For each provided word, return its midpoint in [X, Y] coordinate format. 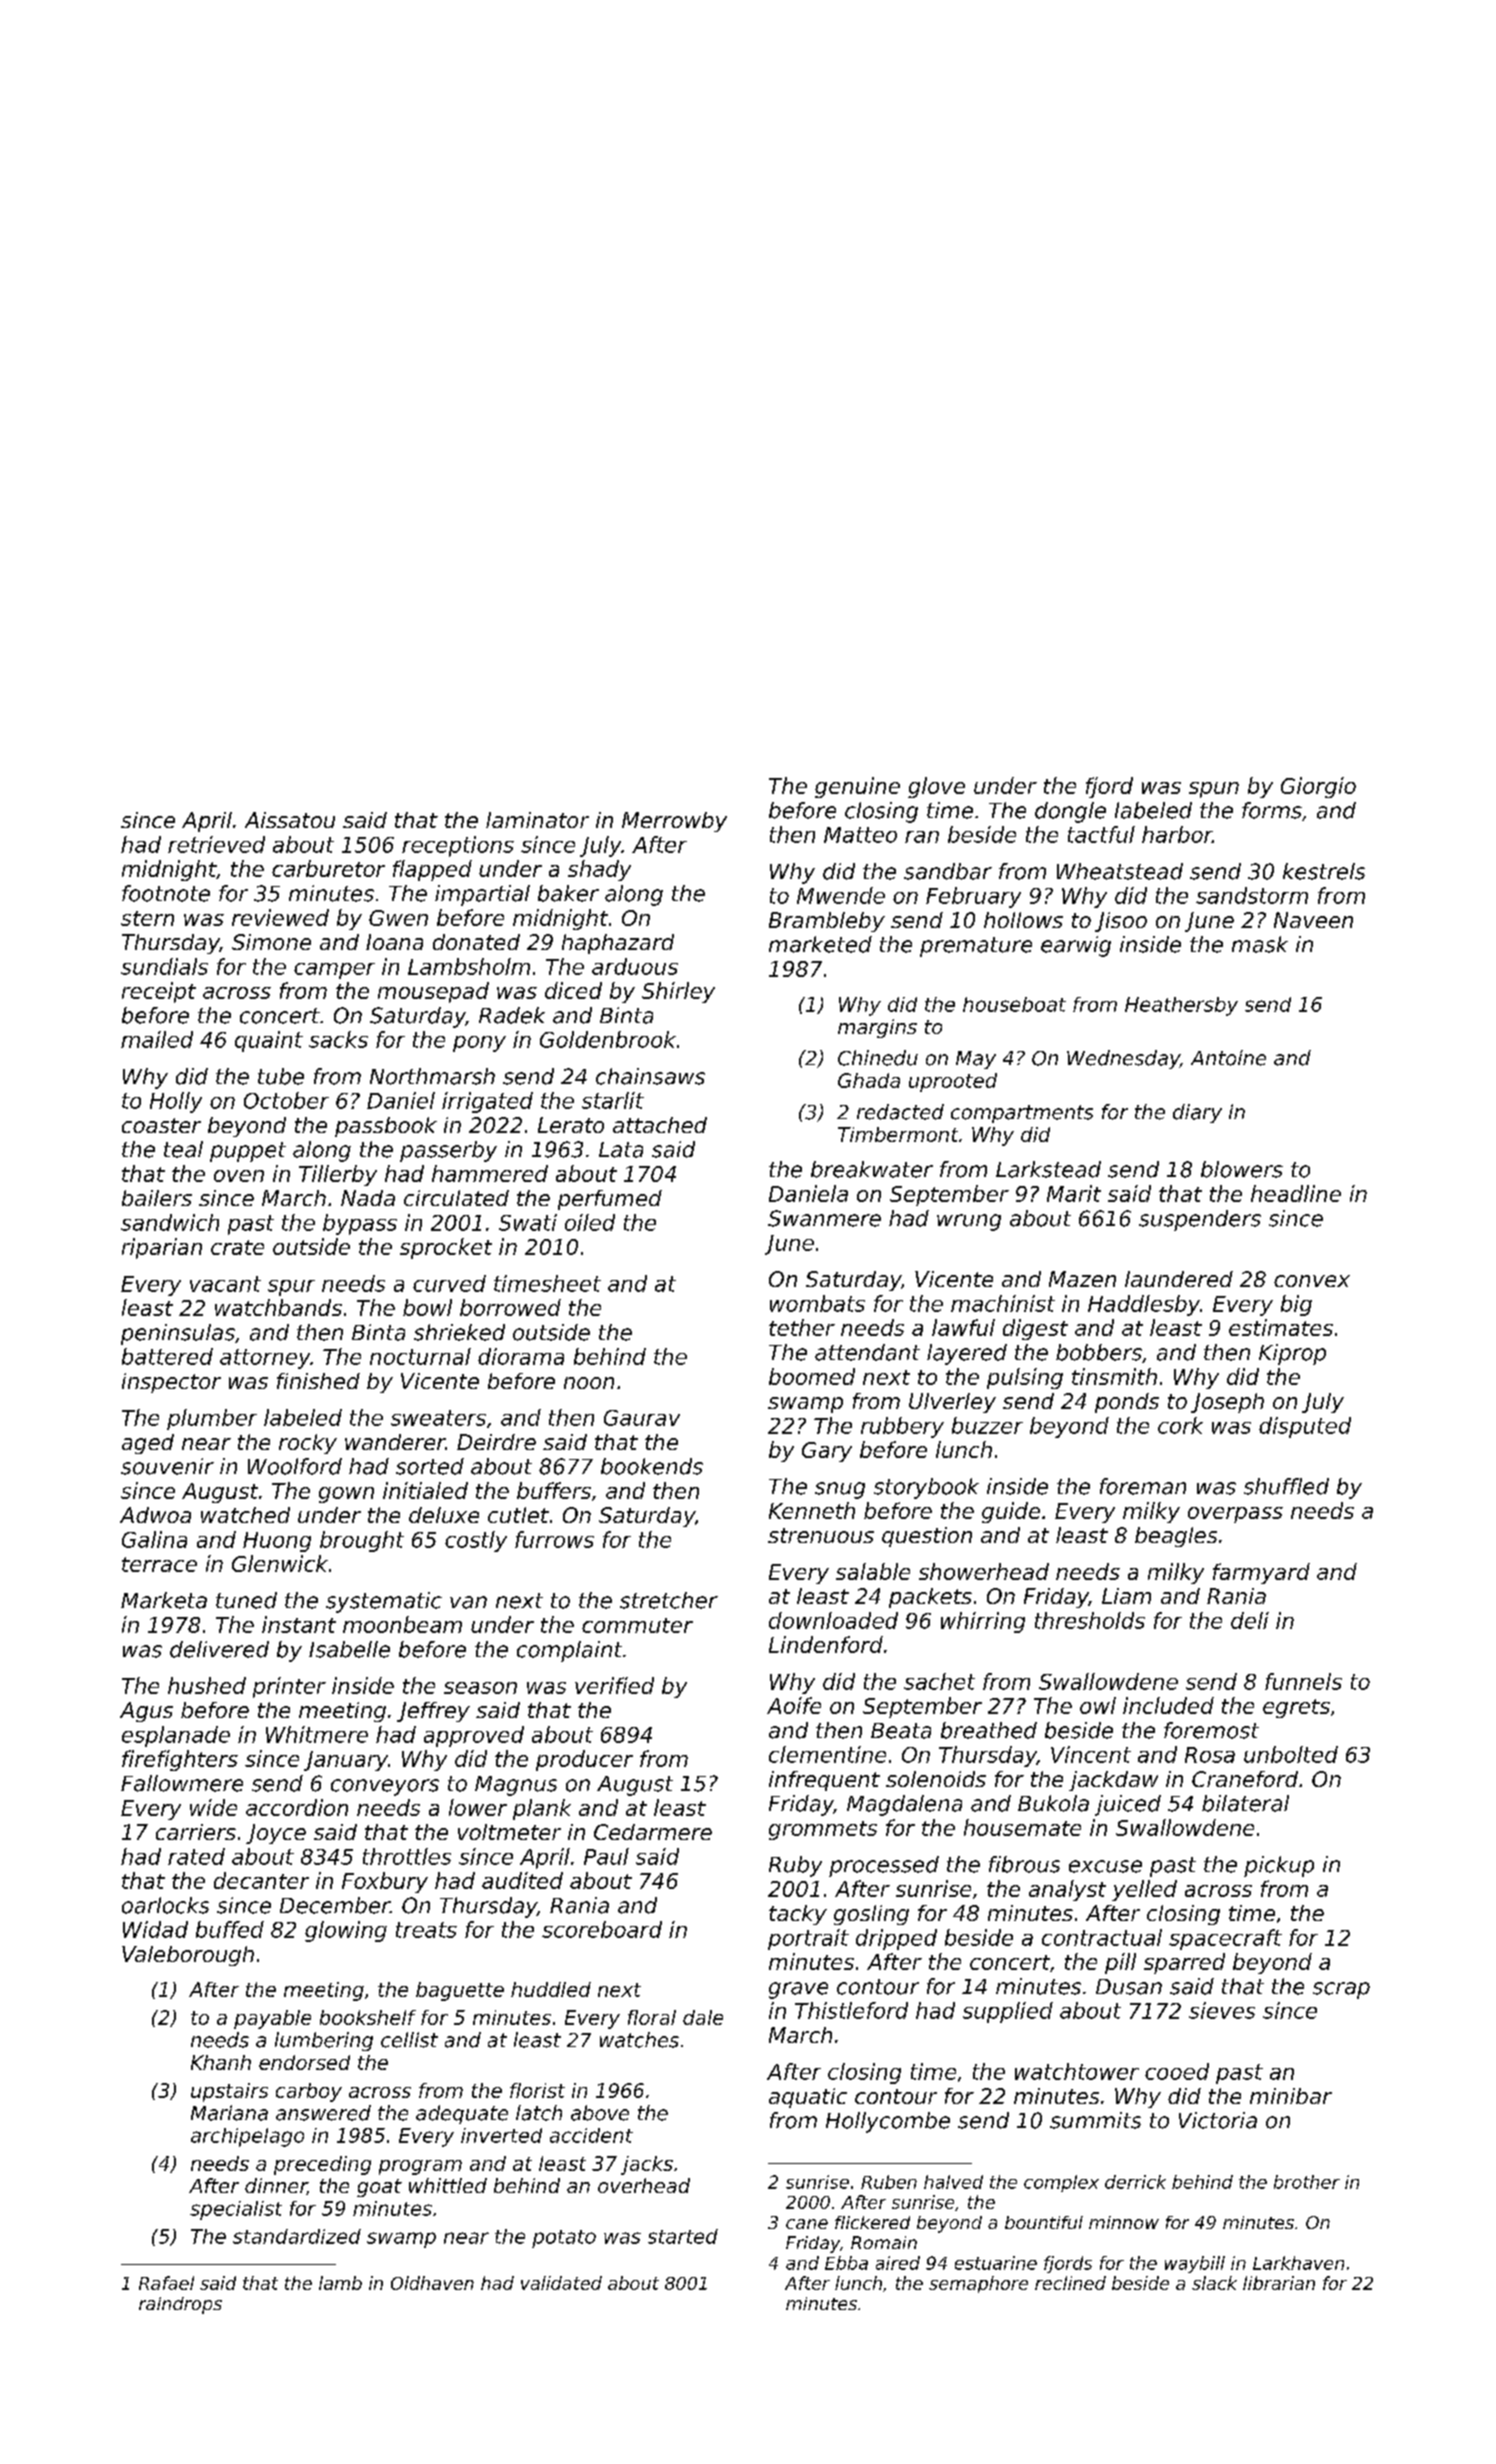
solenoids [936, 1779]
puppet [248, 1152]
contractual [1102, 1937]
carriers [196, 1832]
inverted [501, 2135]
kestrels [1324, 871]
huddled [551, 1989]
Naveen [1313, 920]
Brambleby [827, 922]
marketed [820, 944]
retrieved [216, 844]
